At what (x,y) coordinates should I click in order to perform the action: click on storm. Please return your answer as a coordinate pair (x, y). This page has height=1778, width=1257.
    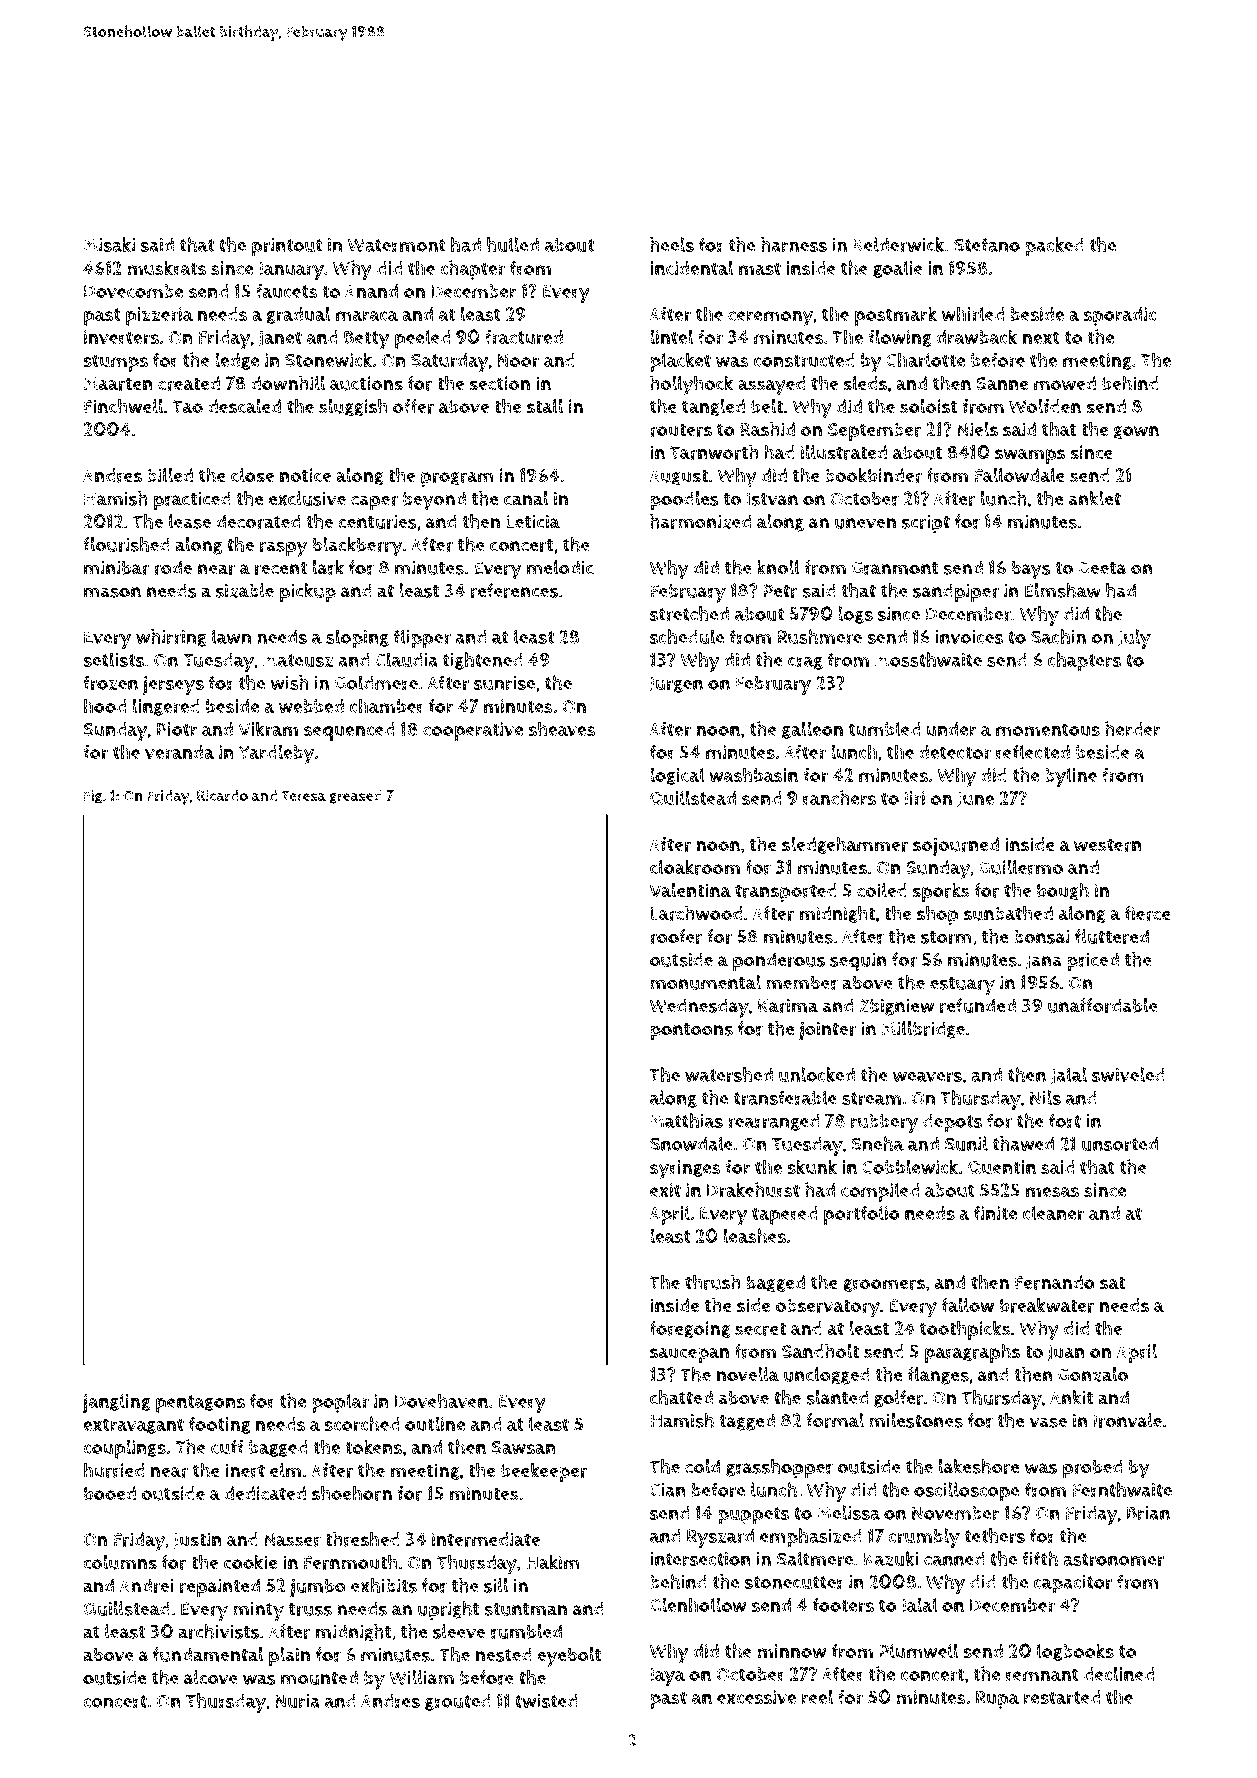
    Looking at the image, I should click on (946, 937).
